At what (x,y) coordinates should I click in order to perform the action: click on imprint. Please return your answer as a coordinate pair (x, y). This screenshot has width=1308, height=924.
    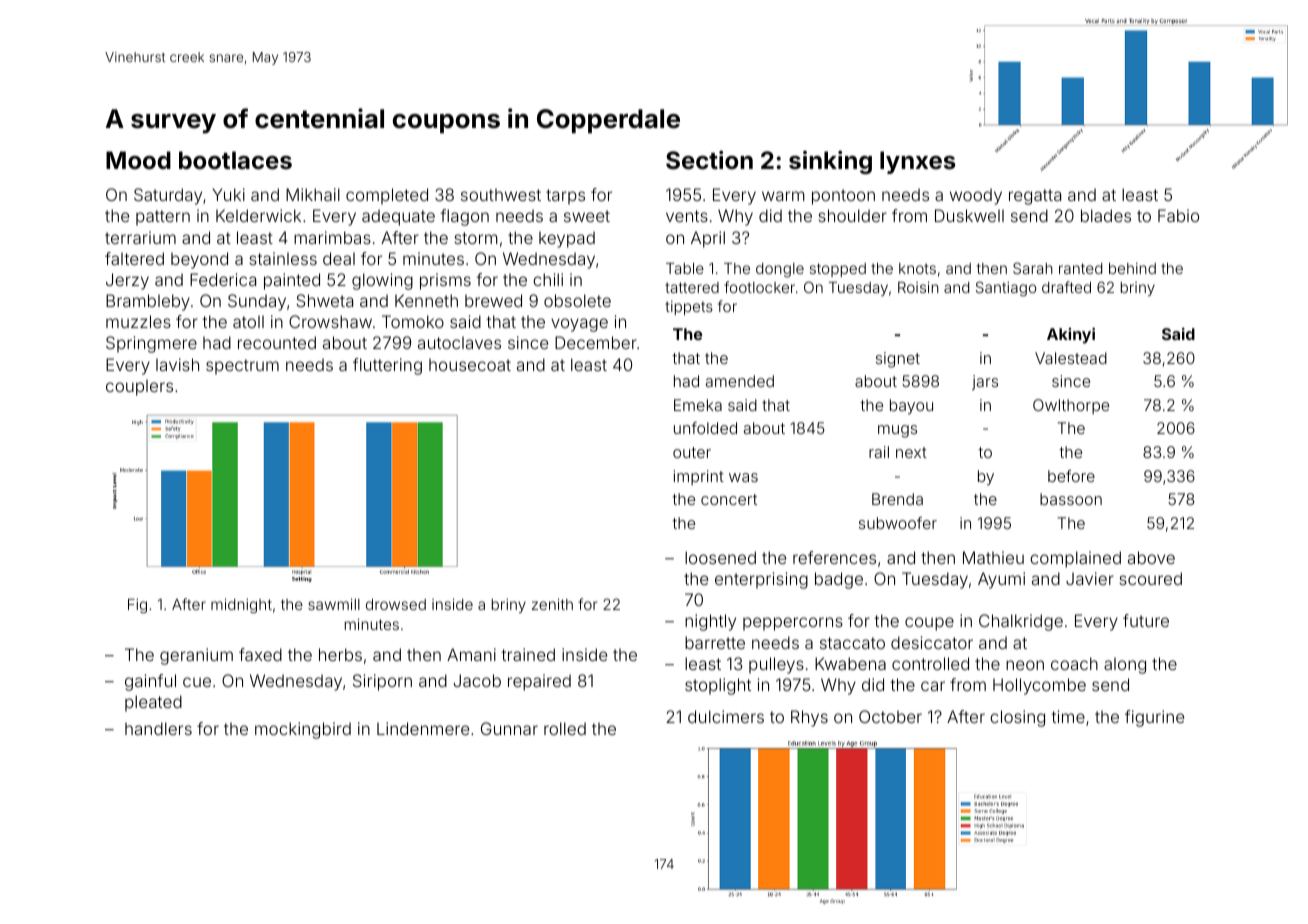
    Looking at the image, I should click on (699, 477).
